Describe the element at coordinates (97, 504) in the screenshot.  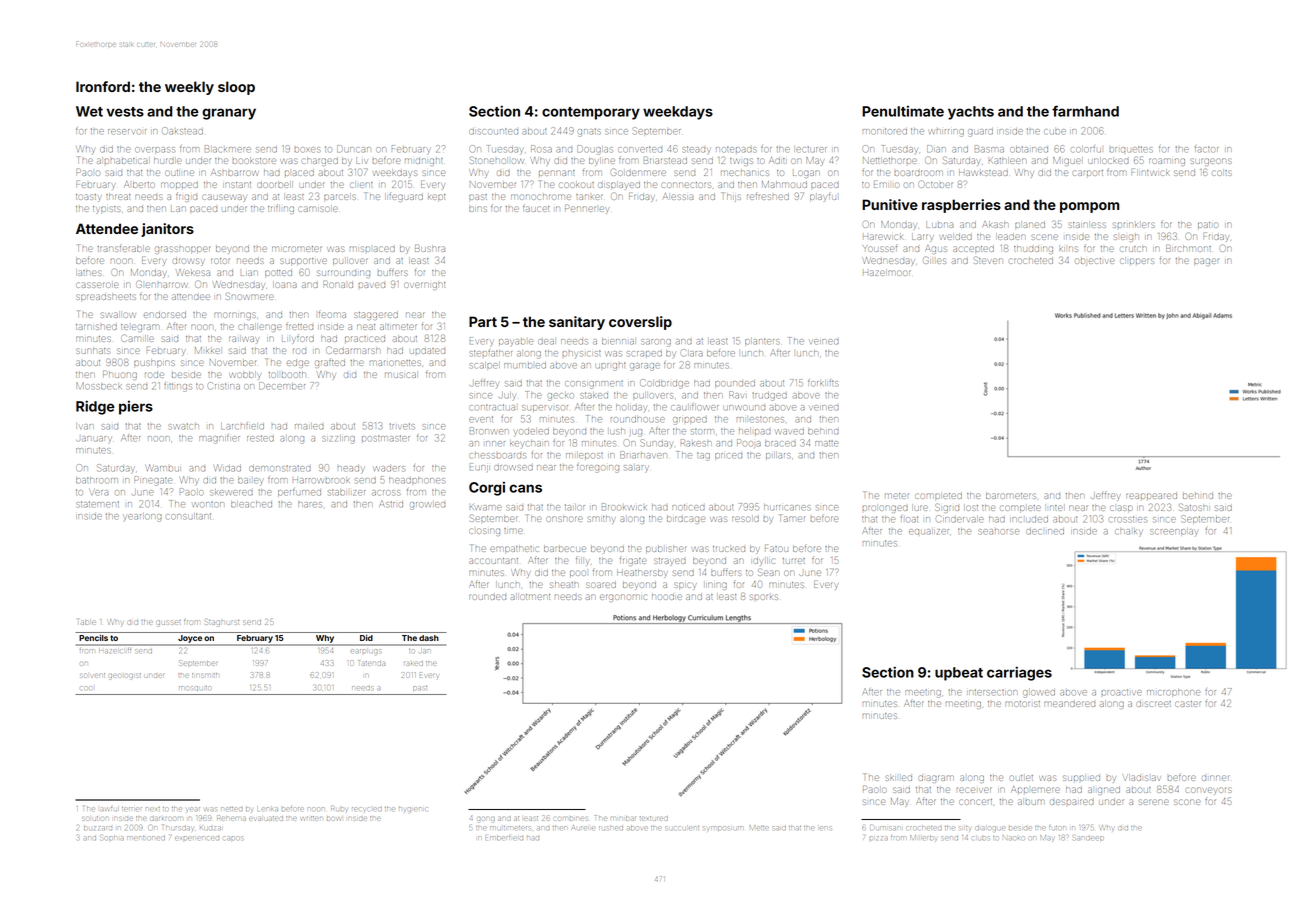
I see `statement` at that location.
